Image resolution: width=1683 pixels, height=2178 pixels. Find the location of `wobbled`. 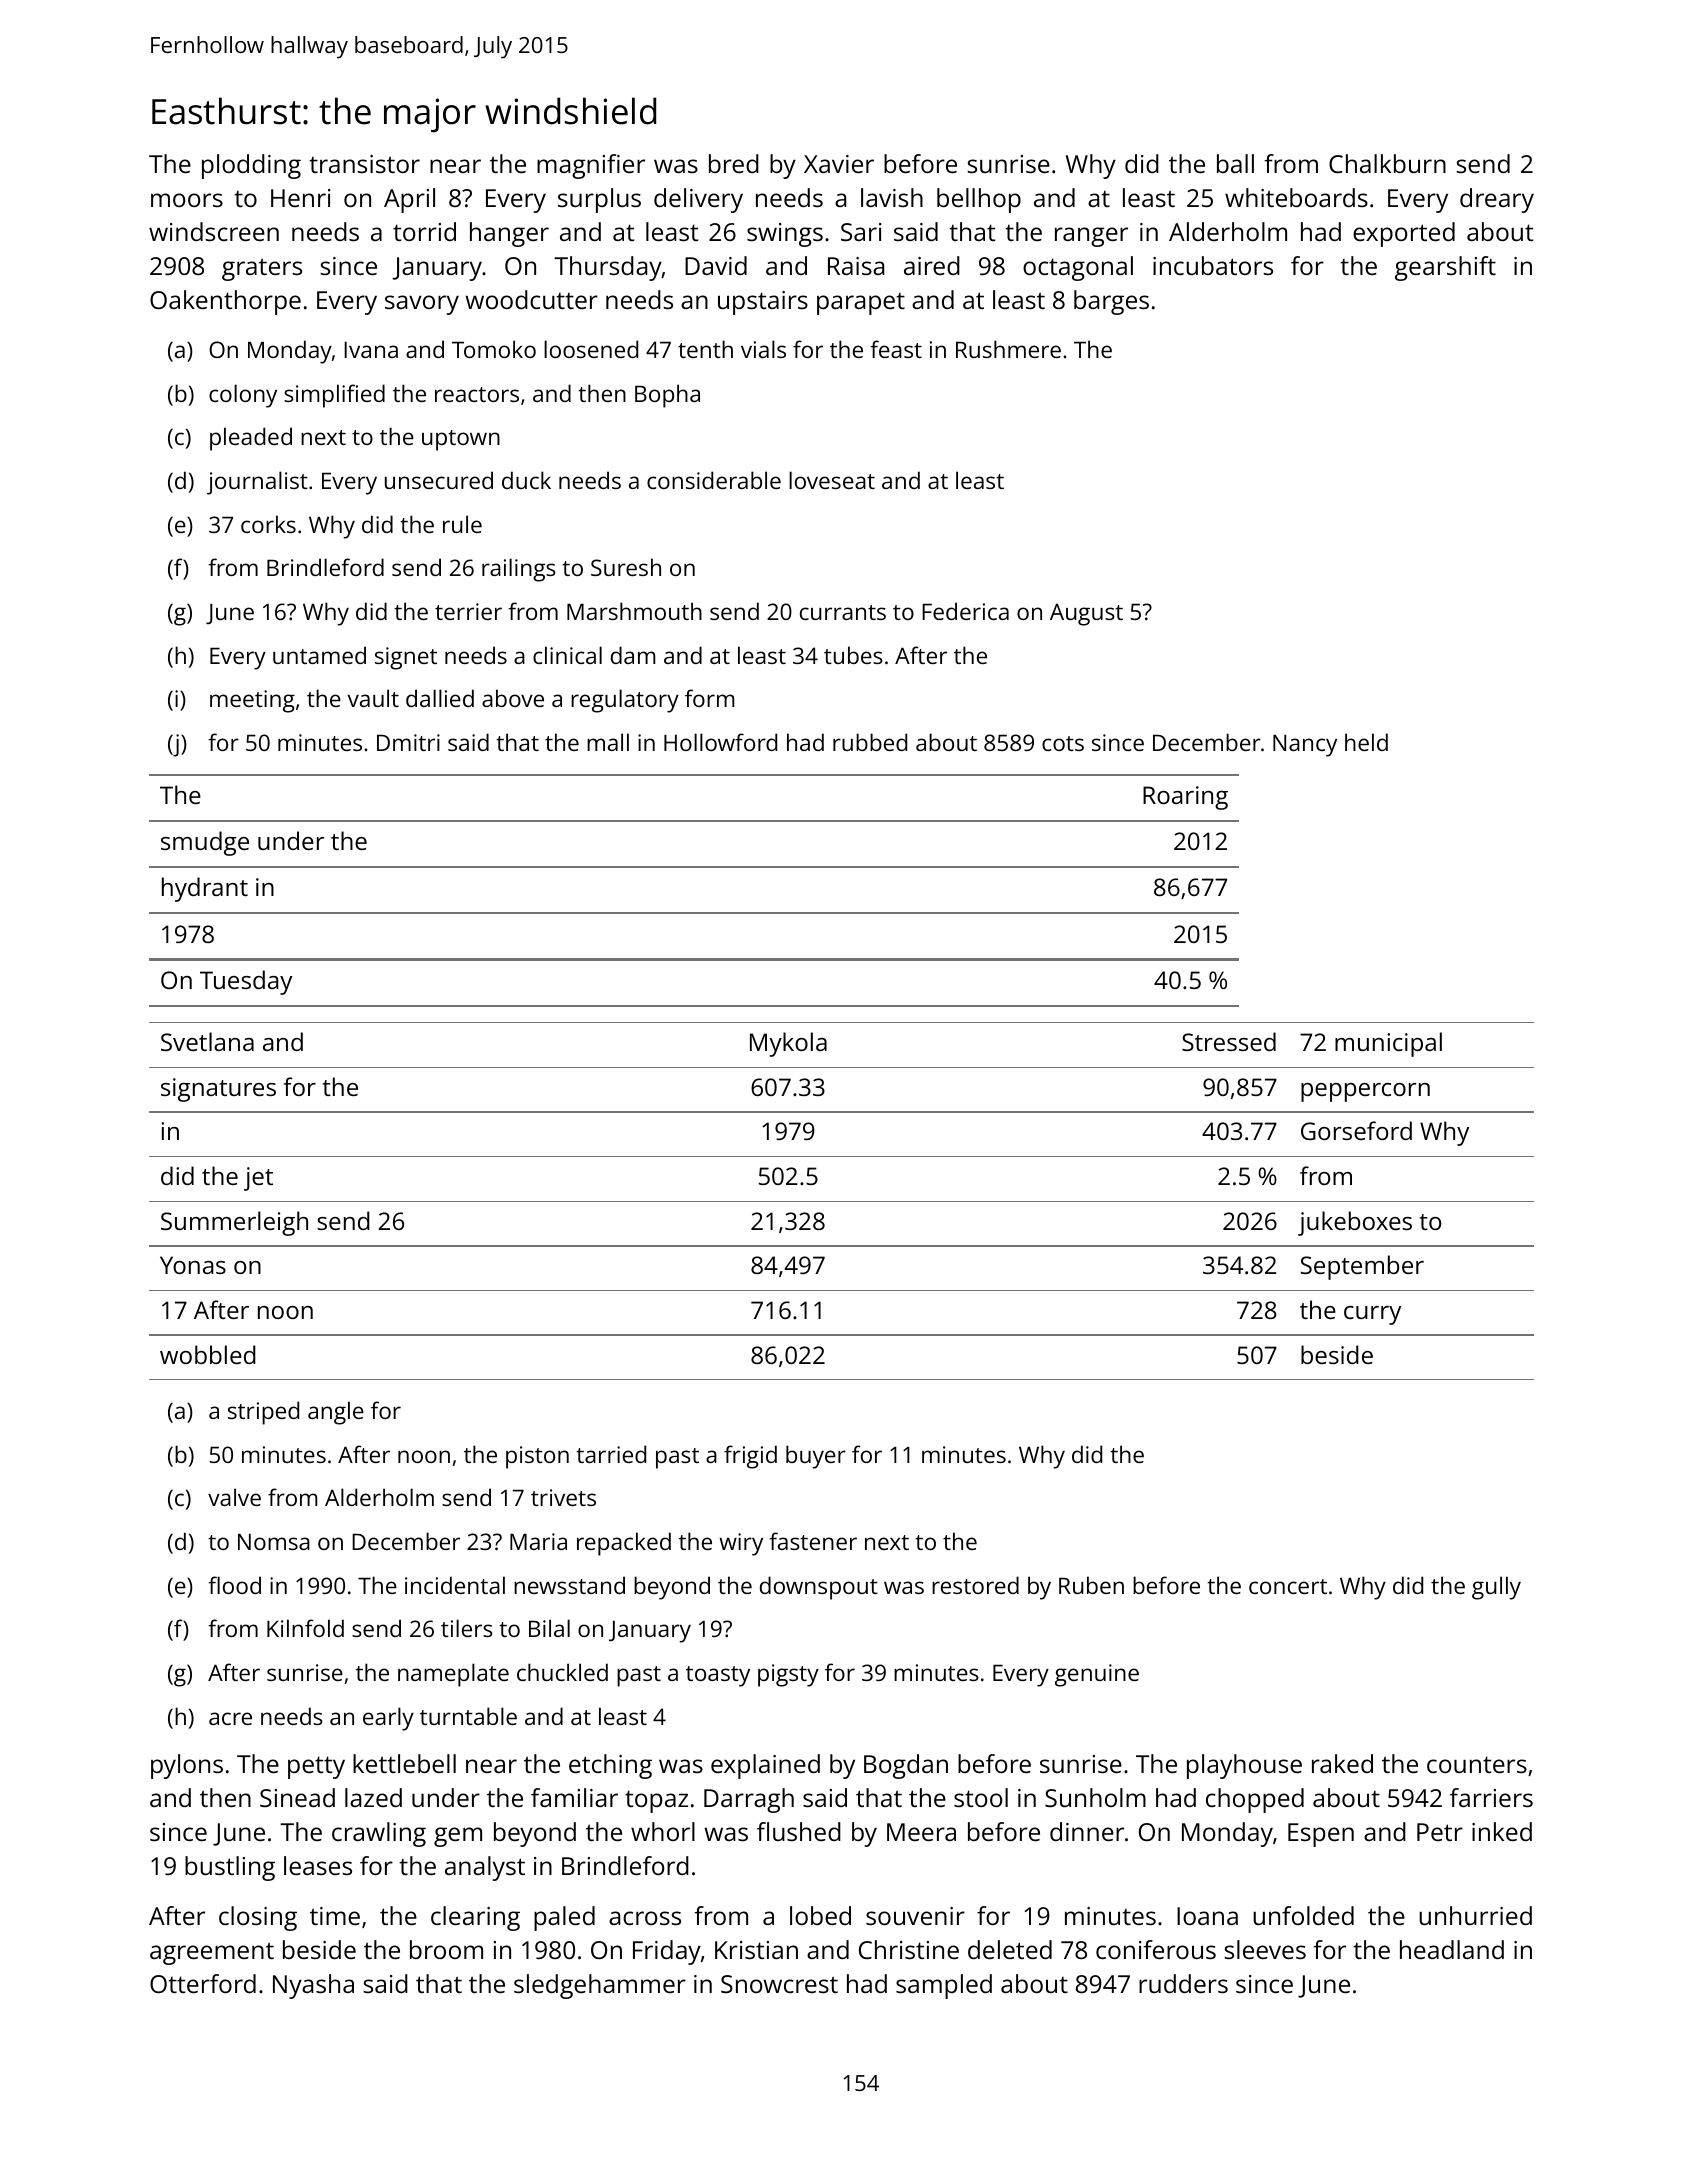

wobbled is located at coordinates (208, 1354).
